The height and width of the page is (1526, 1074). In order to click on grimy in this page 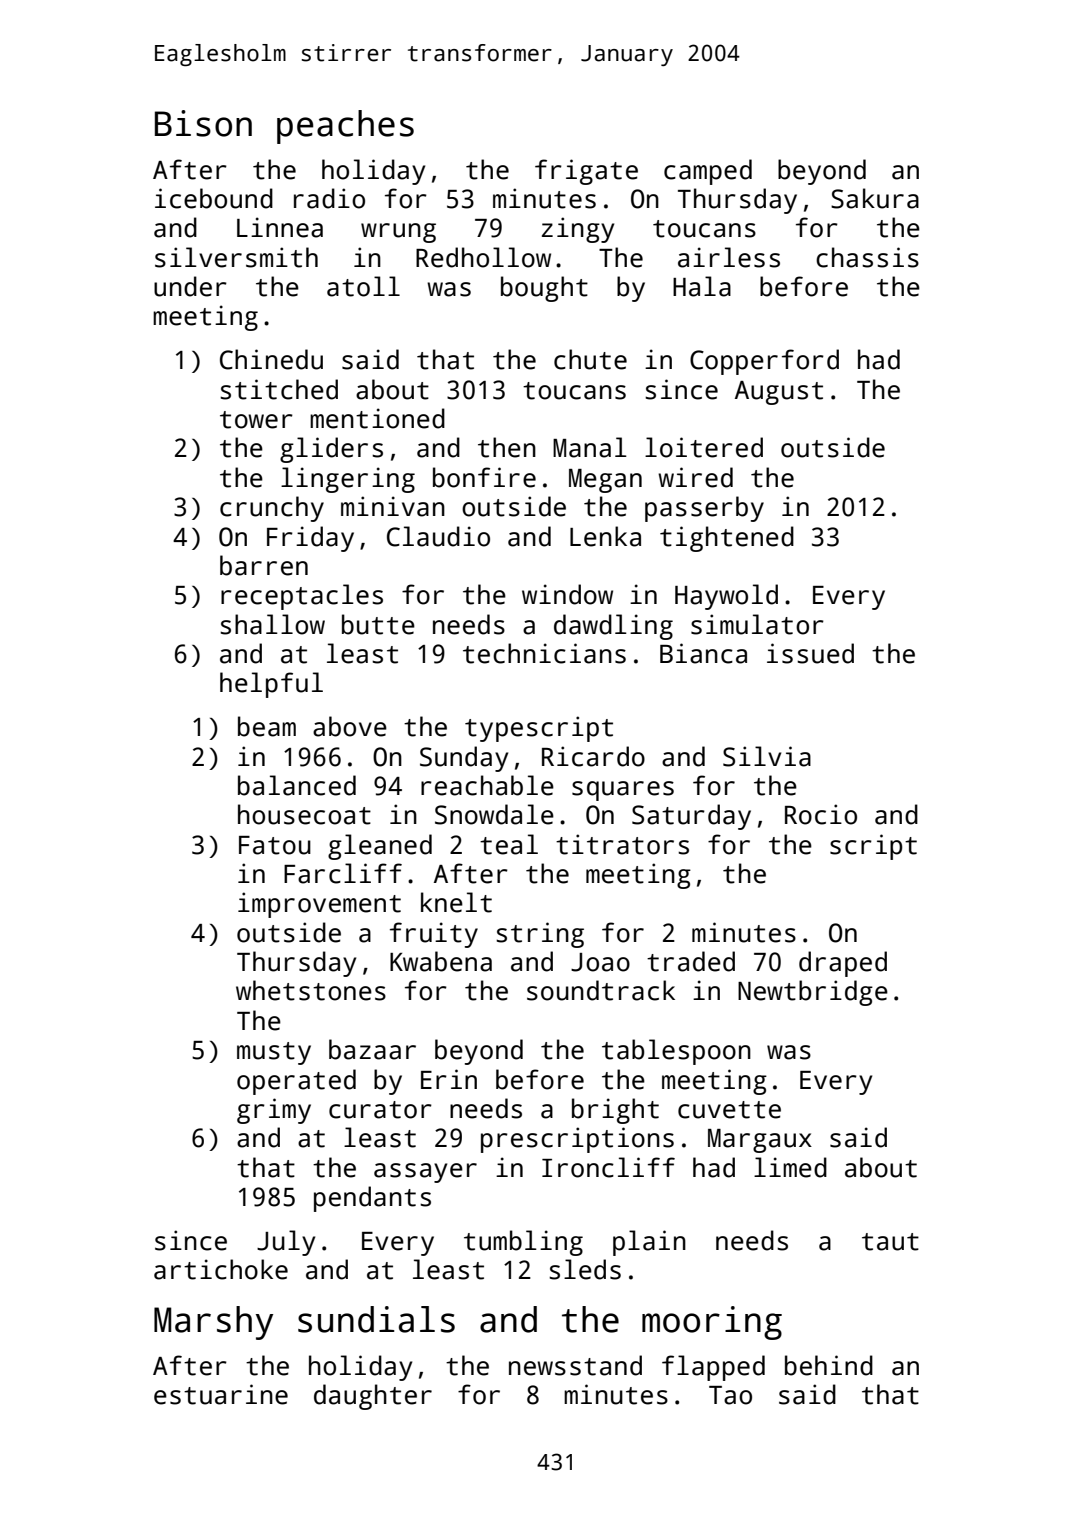, I will do `click(274, 1111)`.
